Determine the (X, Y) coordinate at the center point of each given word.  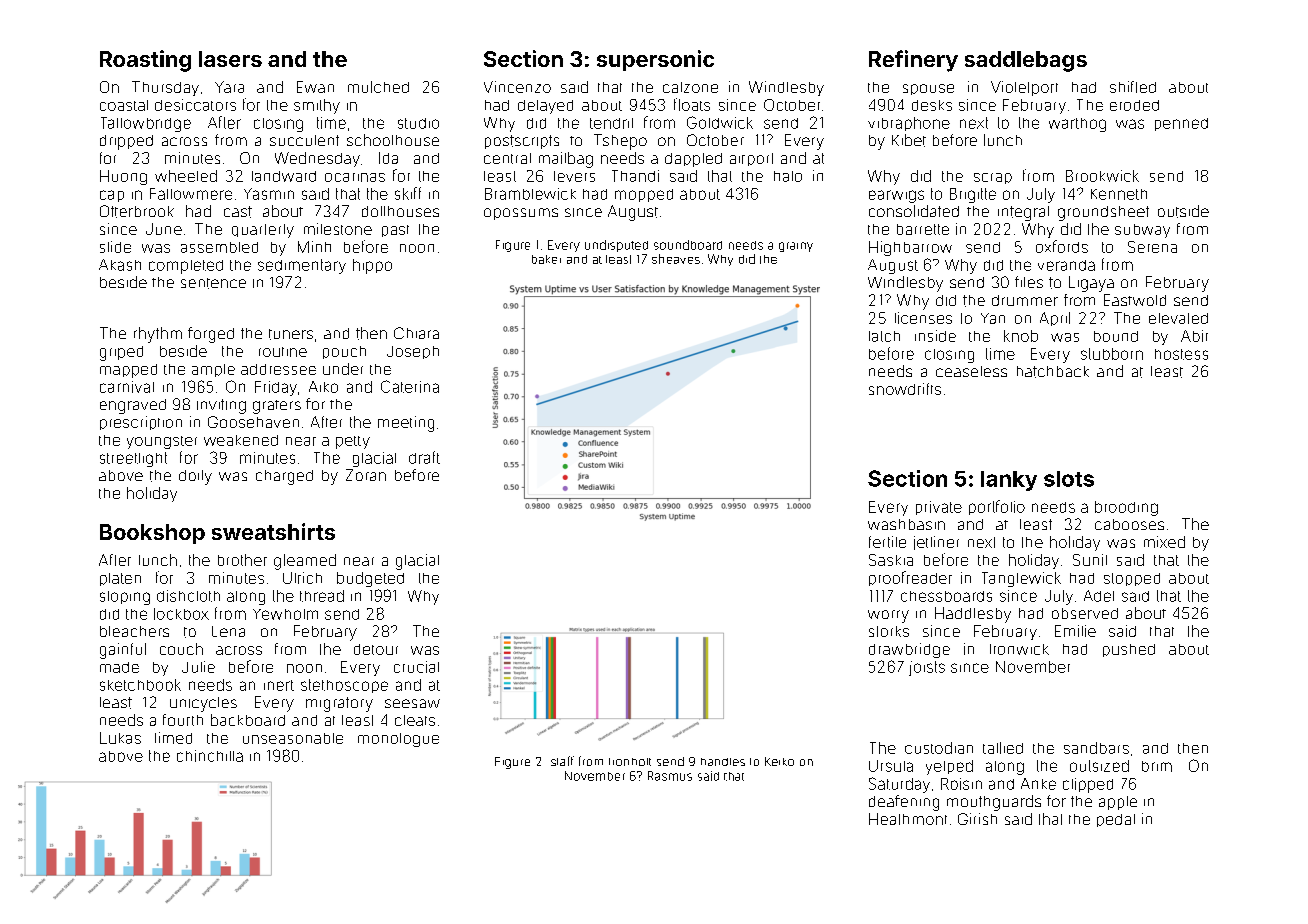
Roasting (145, 61)
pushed (1129, 650)
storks (889, 631)
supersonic (655, 60)
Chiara (416, 333)
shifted (1133, 87)
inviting (221, 406)
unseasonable (293, 738)
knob (1021, 336)
